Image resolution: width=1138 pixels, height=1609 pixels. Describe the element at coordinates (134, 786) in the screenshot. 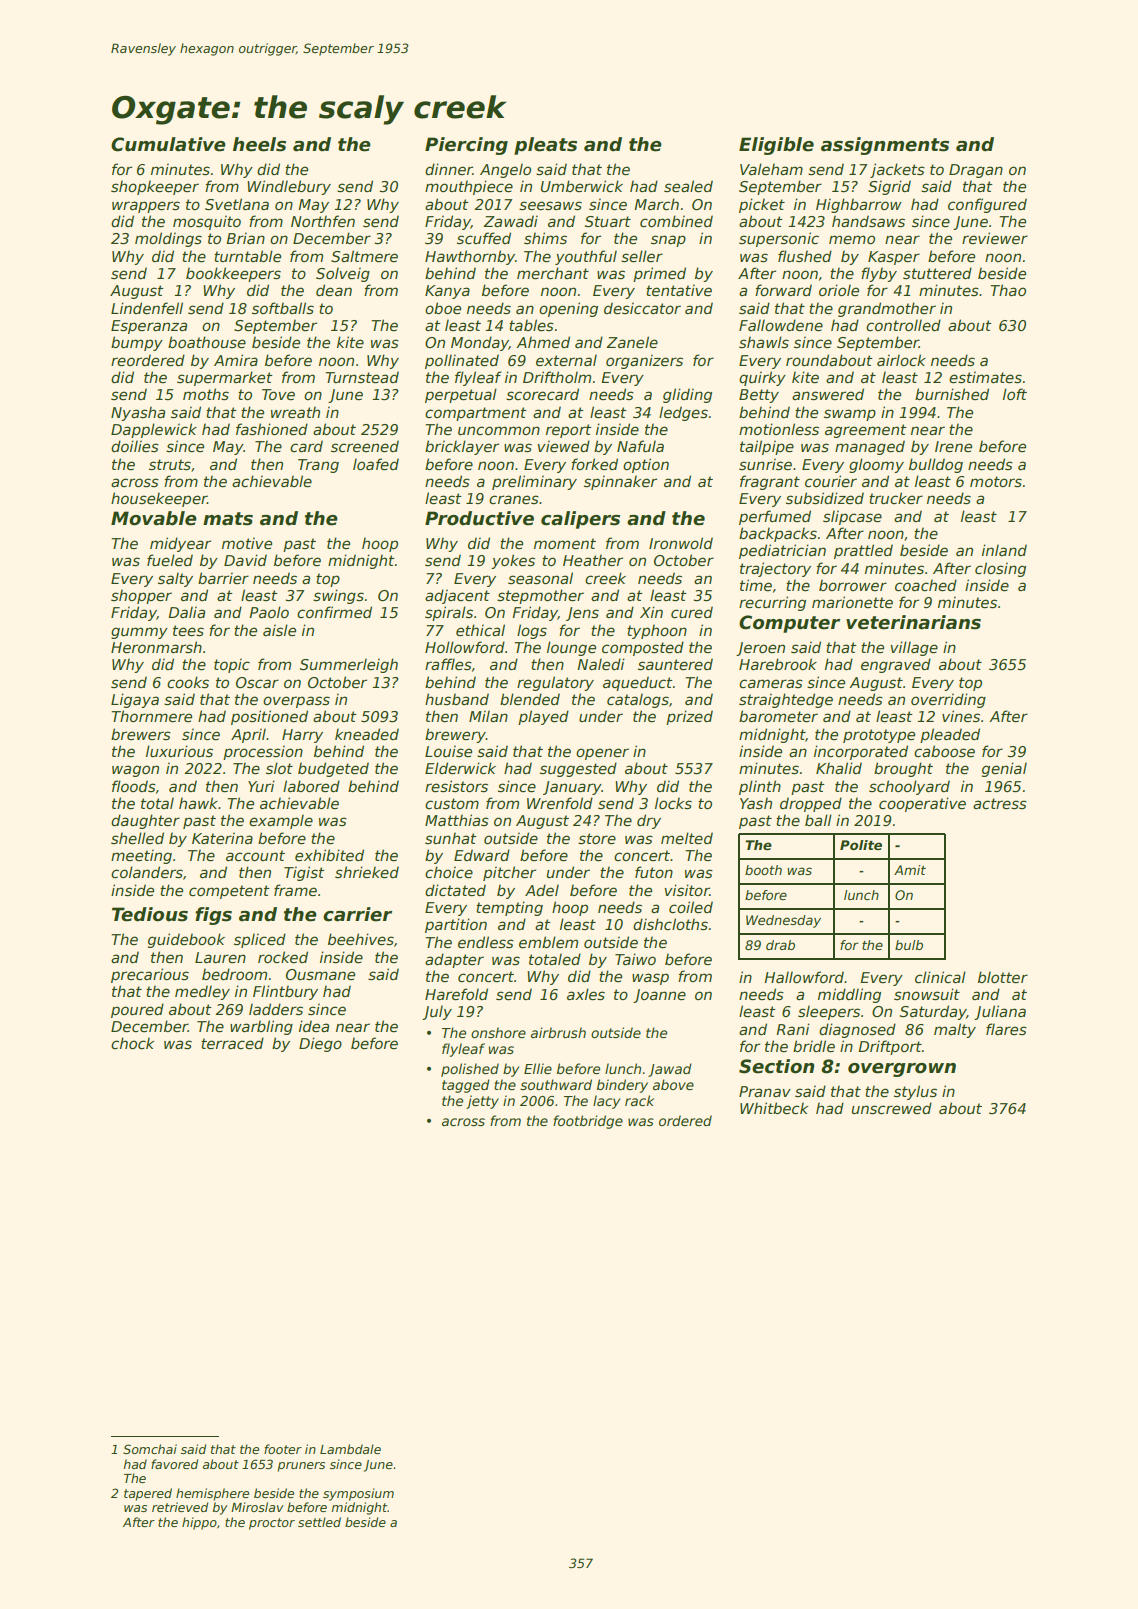

I see `floods` at that location.
